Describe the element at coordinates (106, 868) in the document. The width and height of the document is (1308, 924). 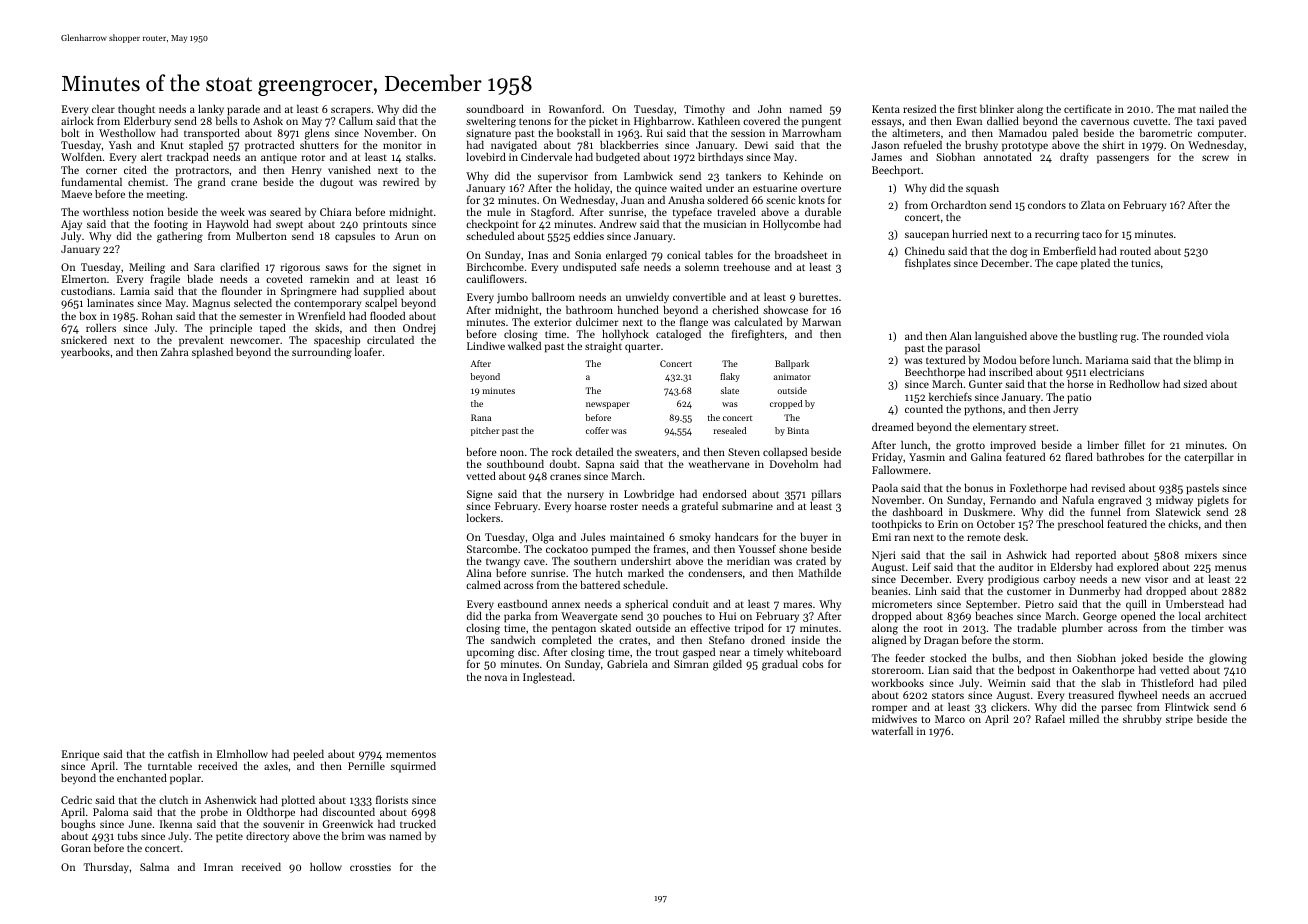
I see `Thursday` at that location.
